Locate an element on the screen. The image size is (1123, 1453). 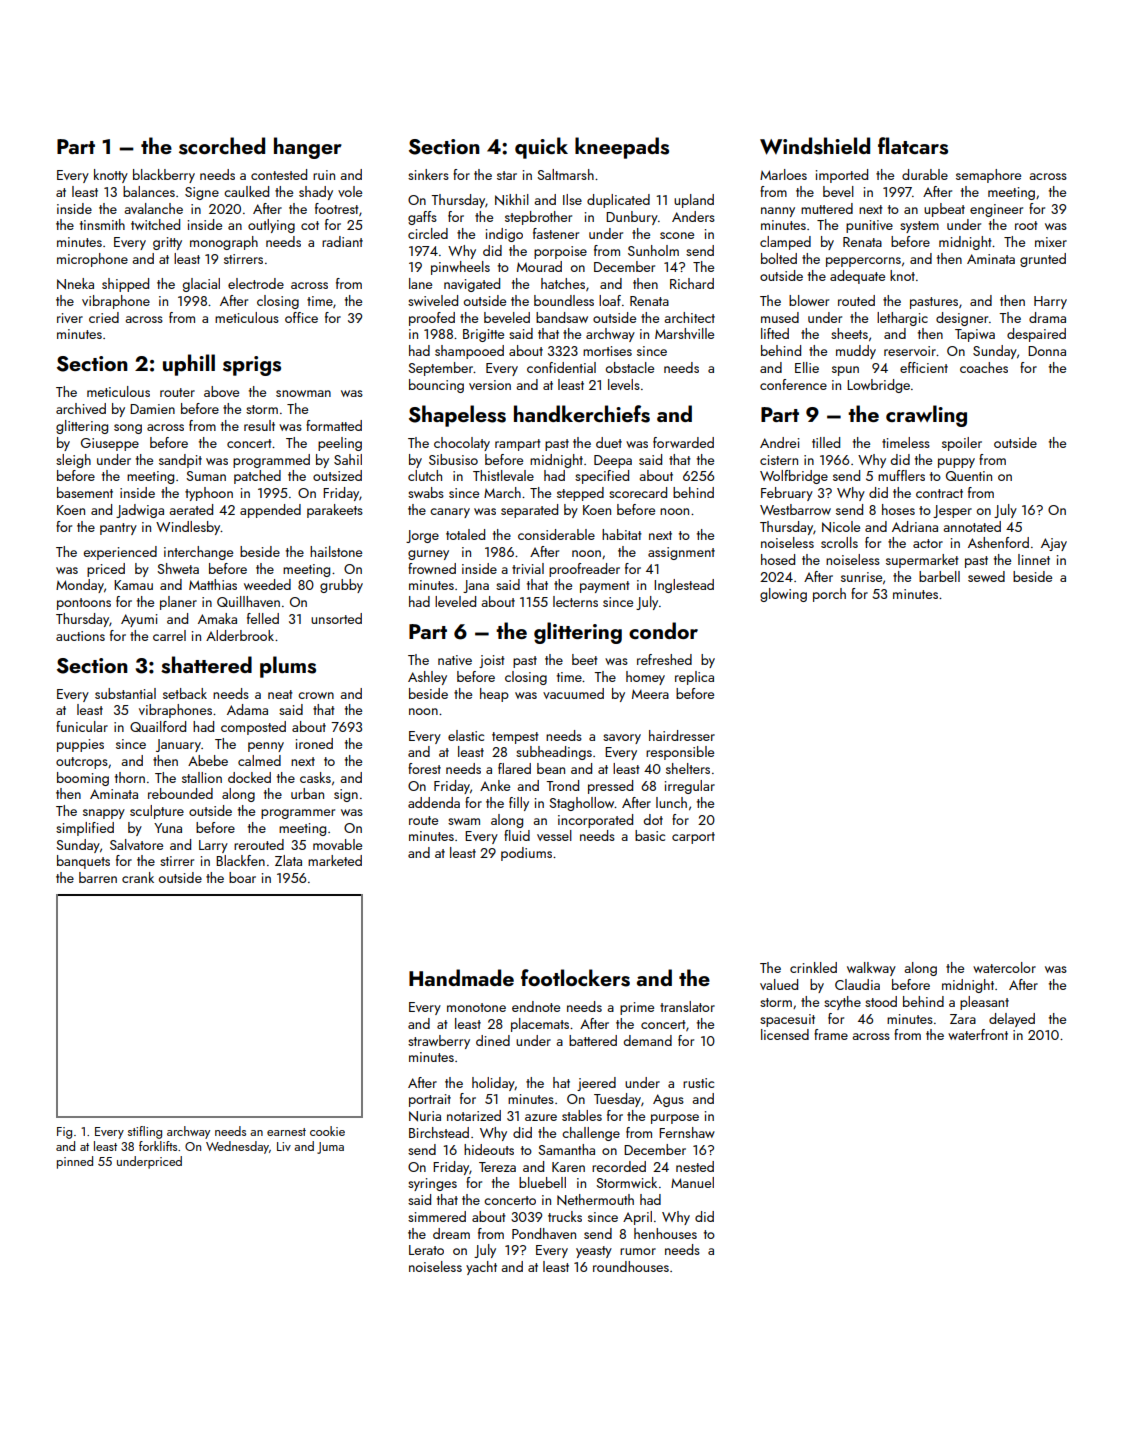
filly is located at coordinates (519, 804).
